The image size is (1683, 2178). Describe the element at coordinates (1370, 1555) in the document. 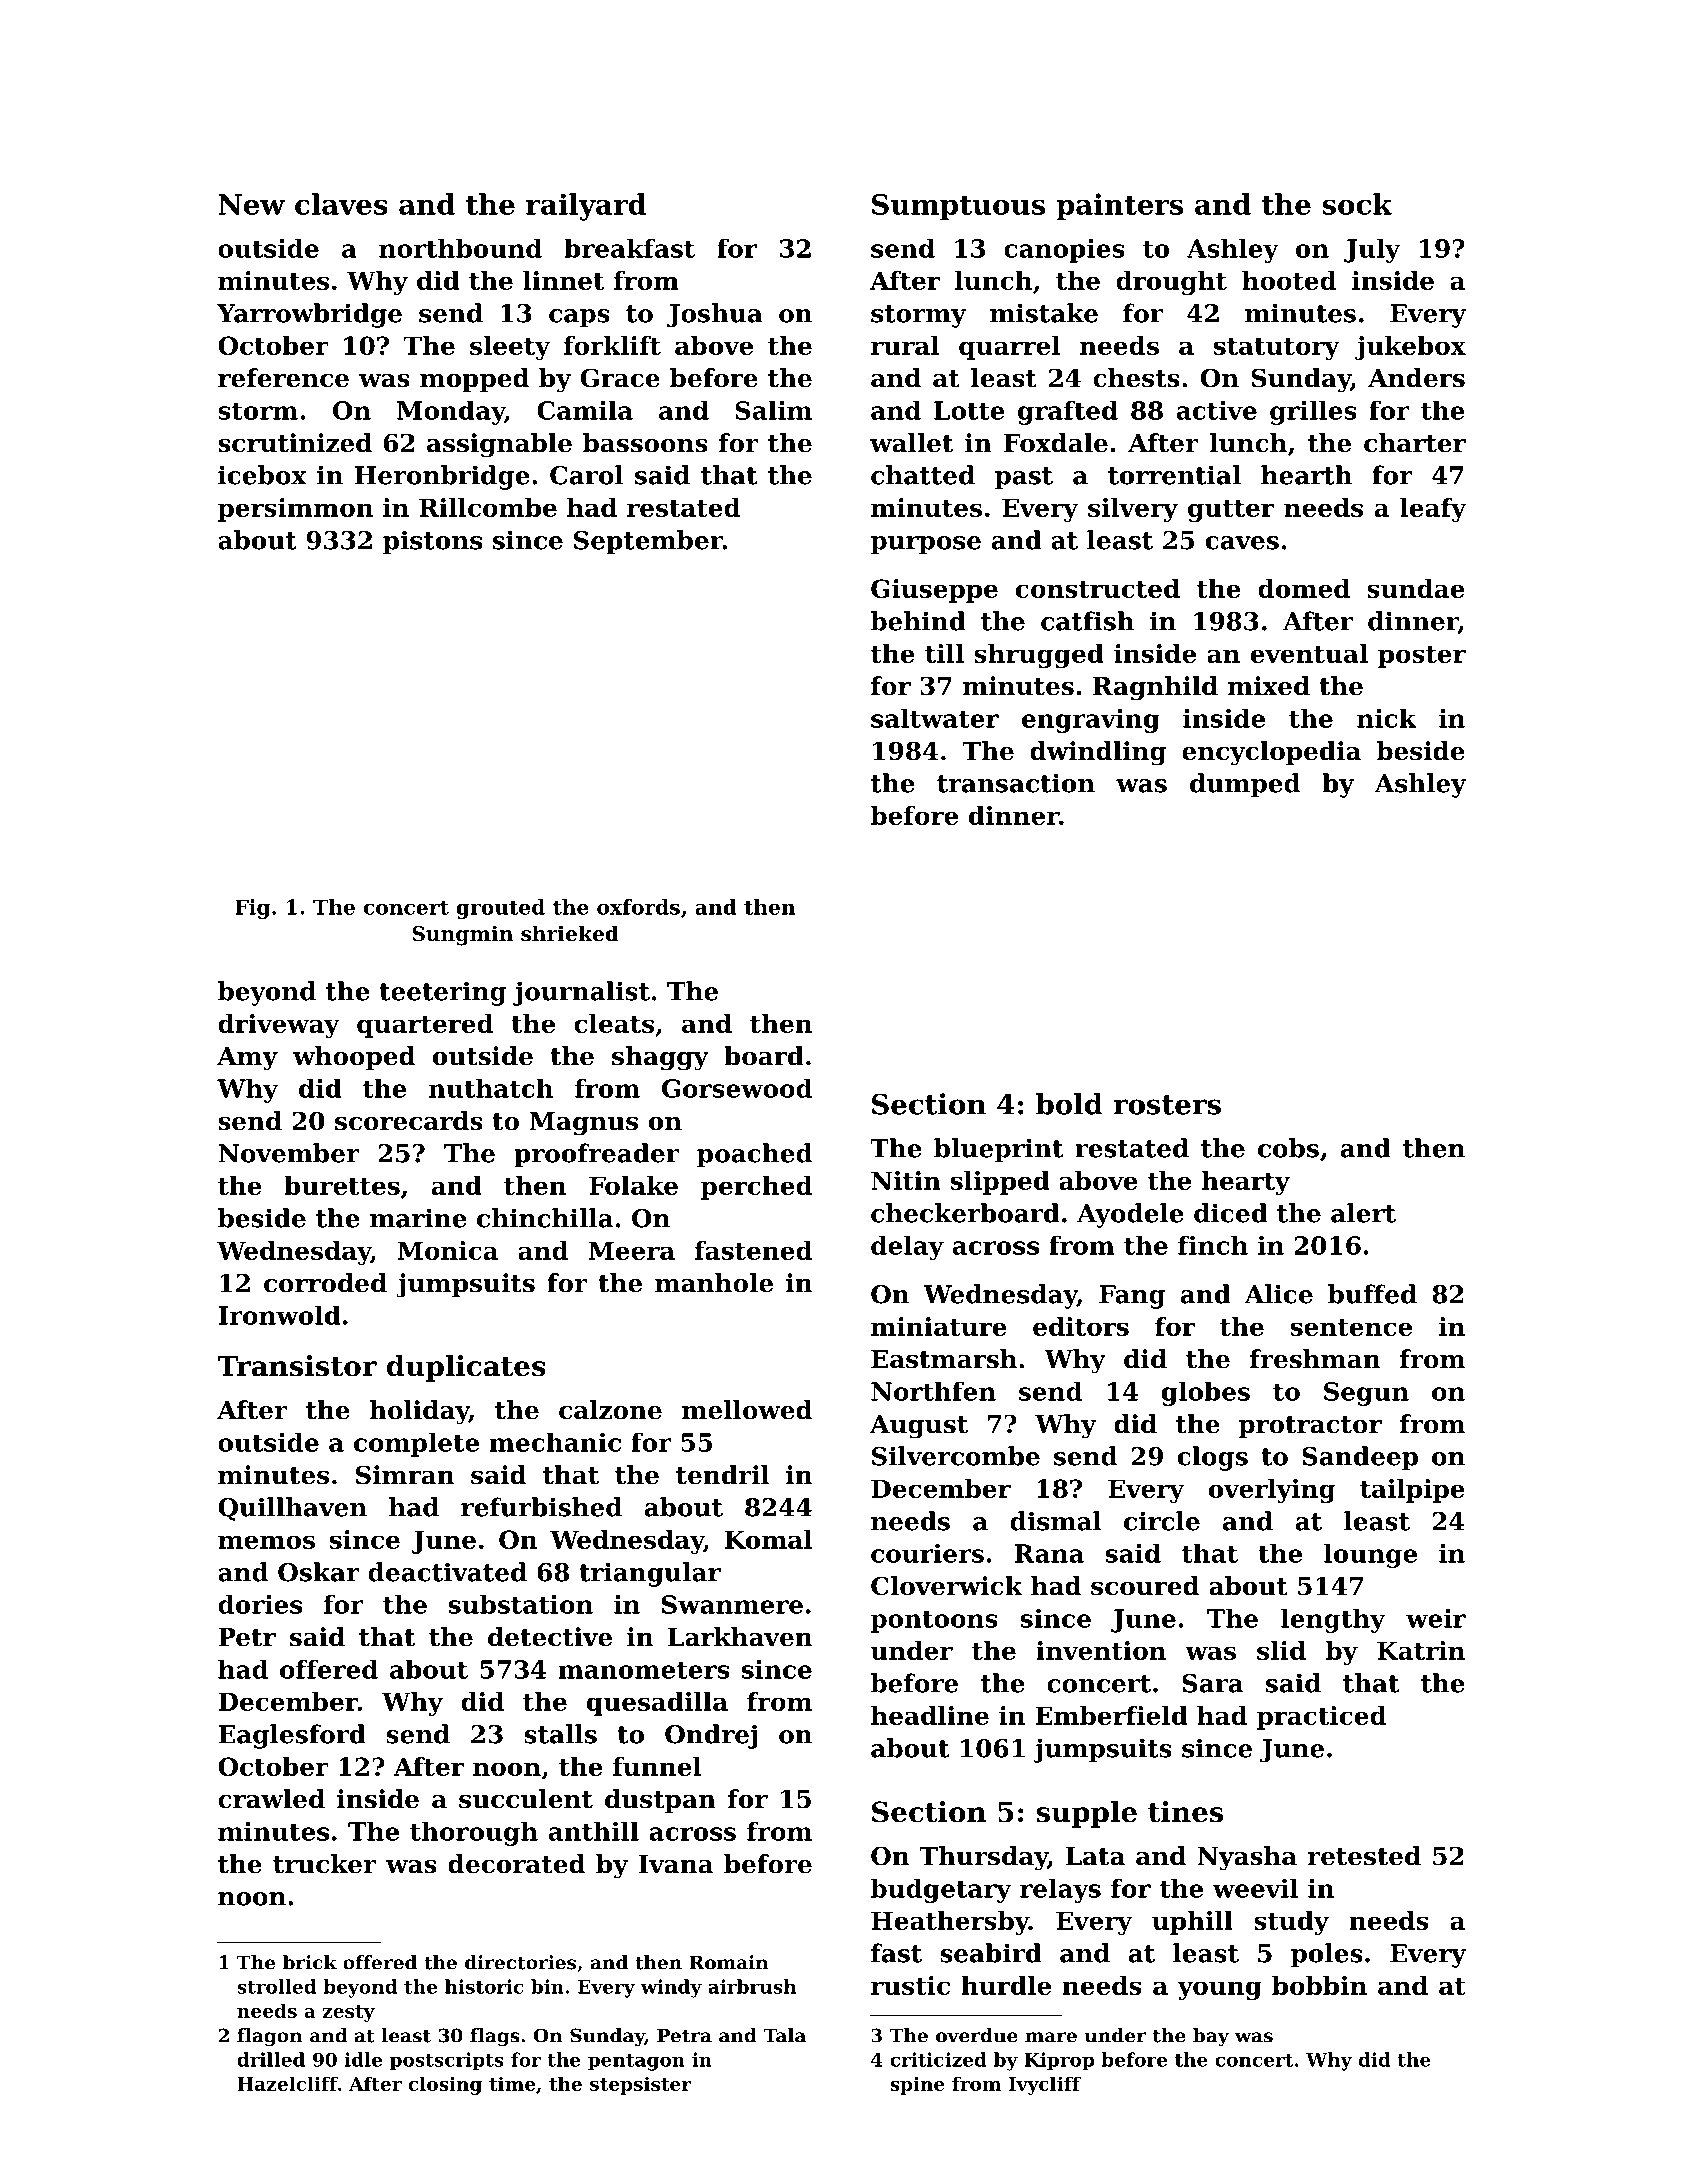

I see `lounge` at that location.
